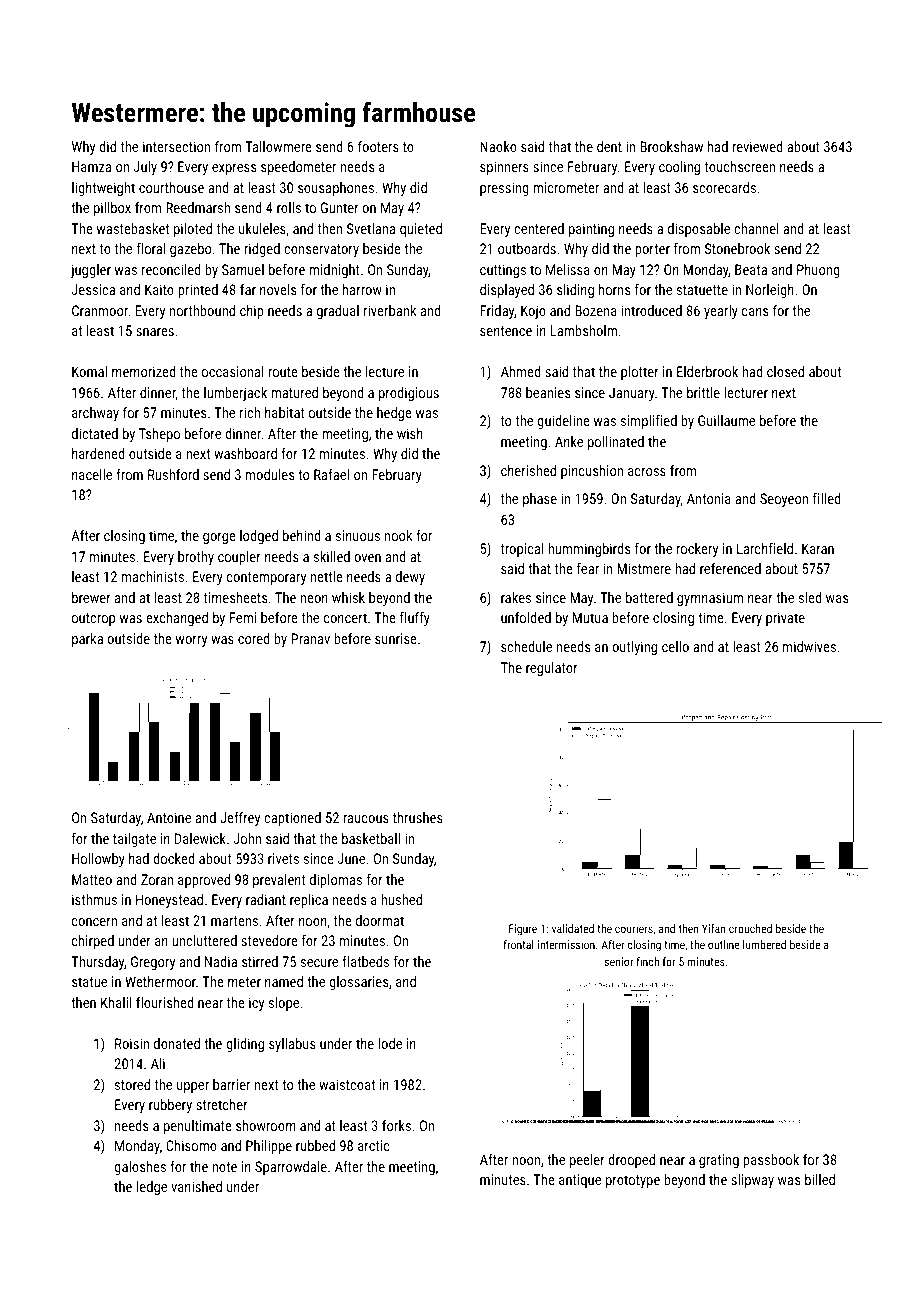  Describe the element at coordinates (132, 1084) in the image. I see `stored` at that location.
